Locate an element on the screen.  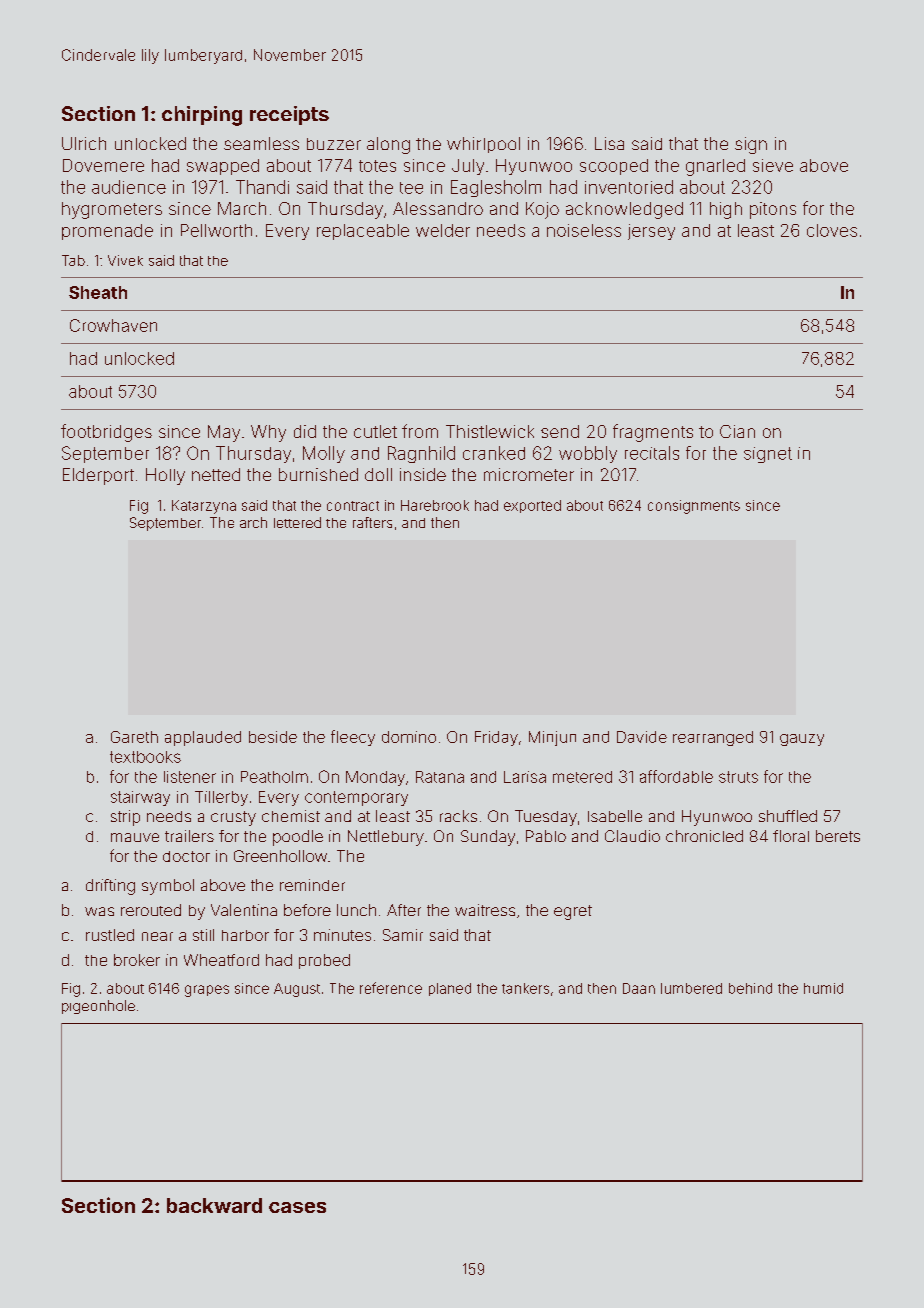
cases is located at coordinates (297, 1207).
